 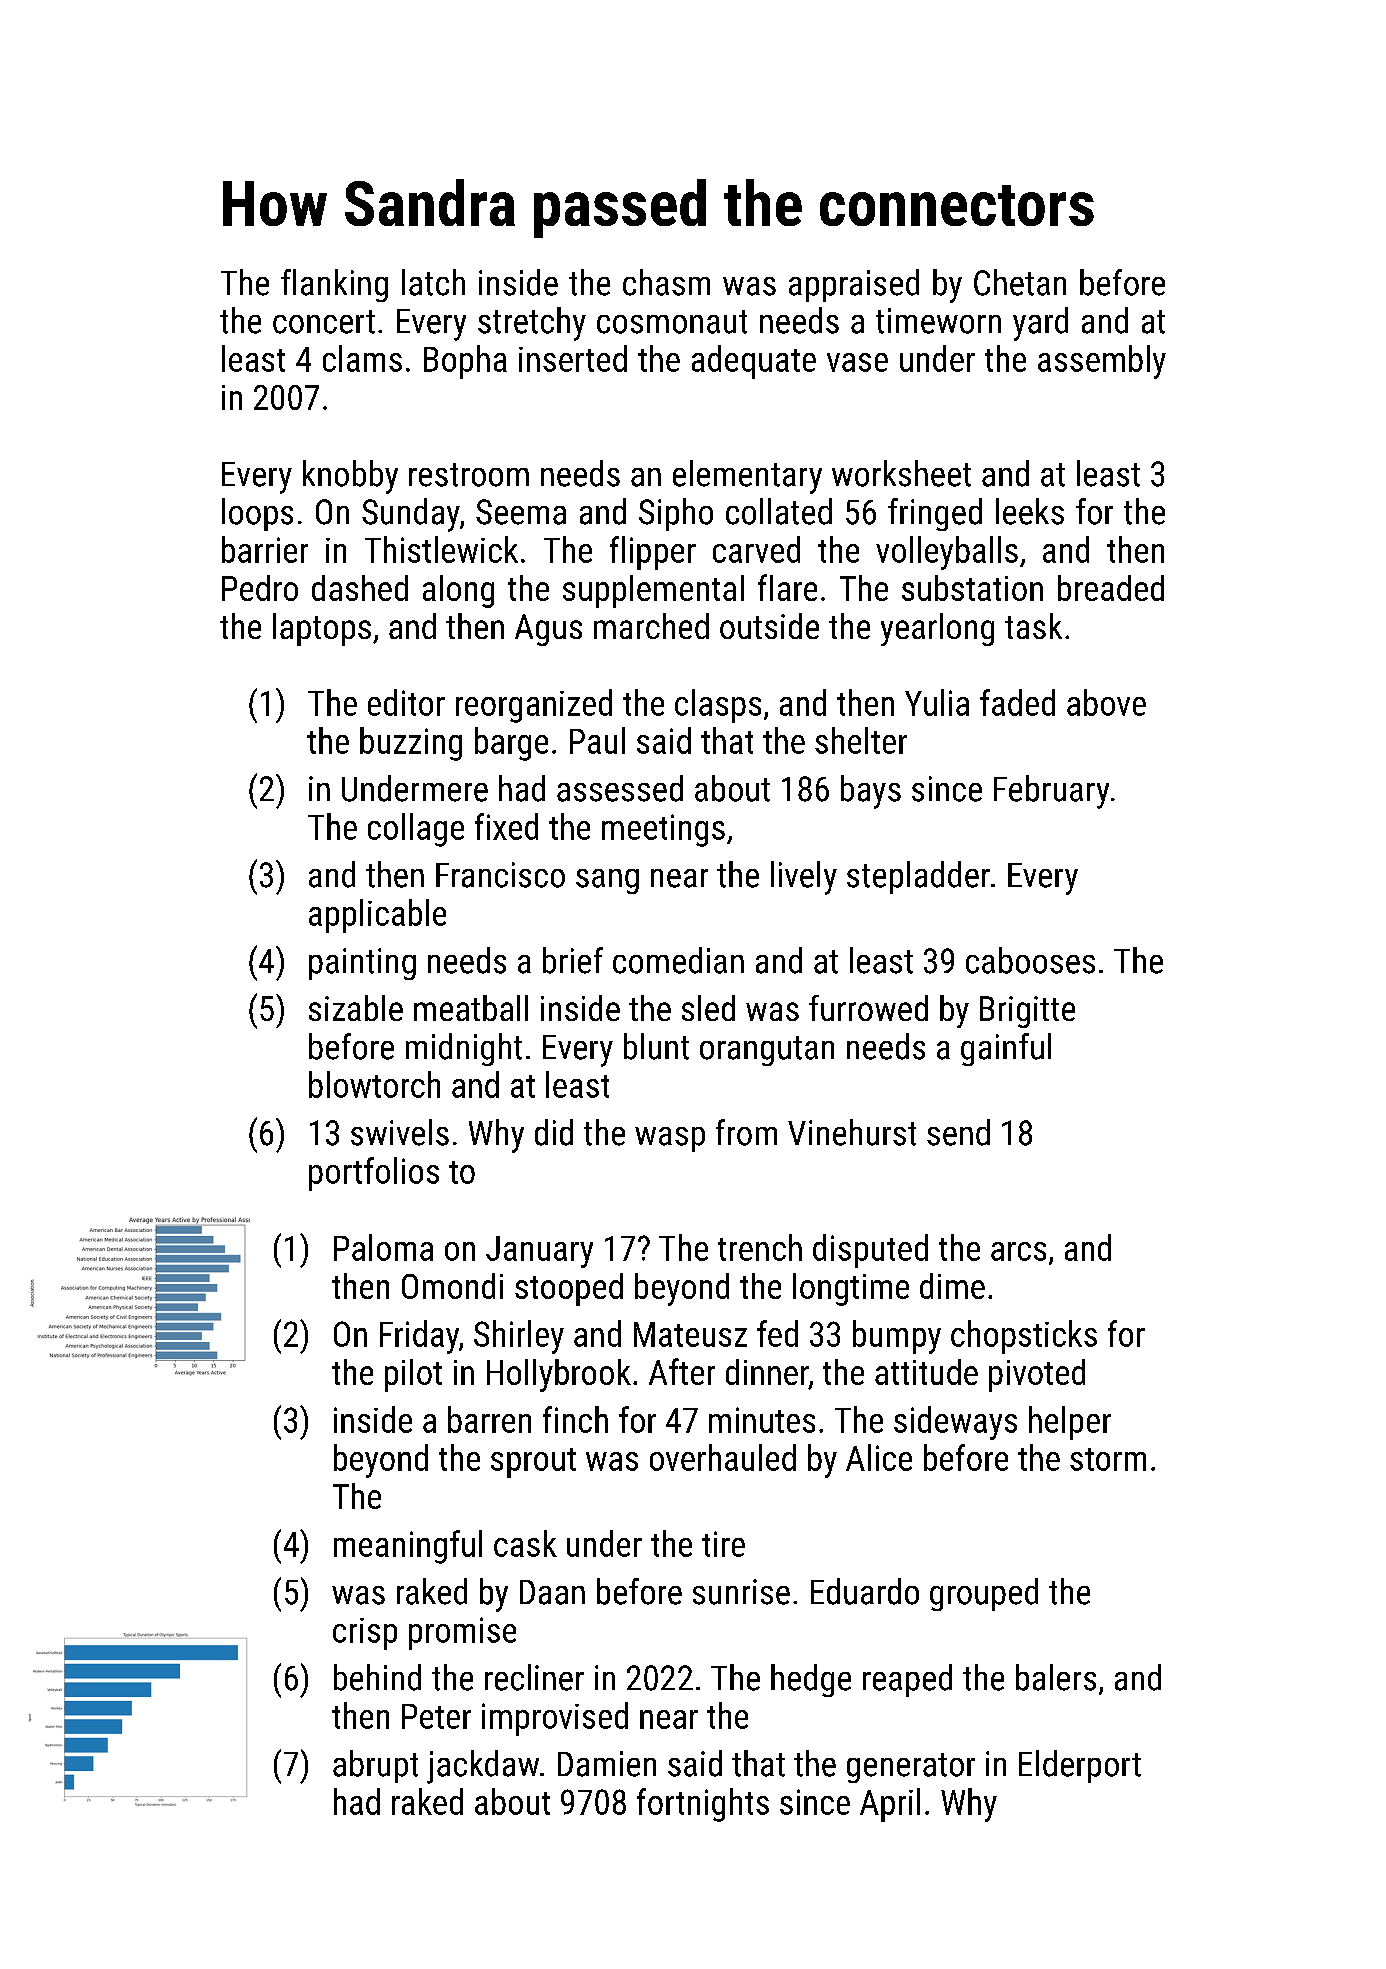 I want to click on appraised, so click(x=854, y=285).
